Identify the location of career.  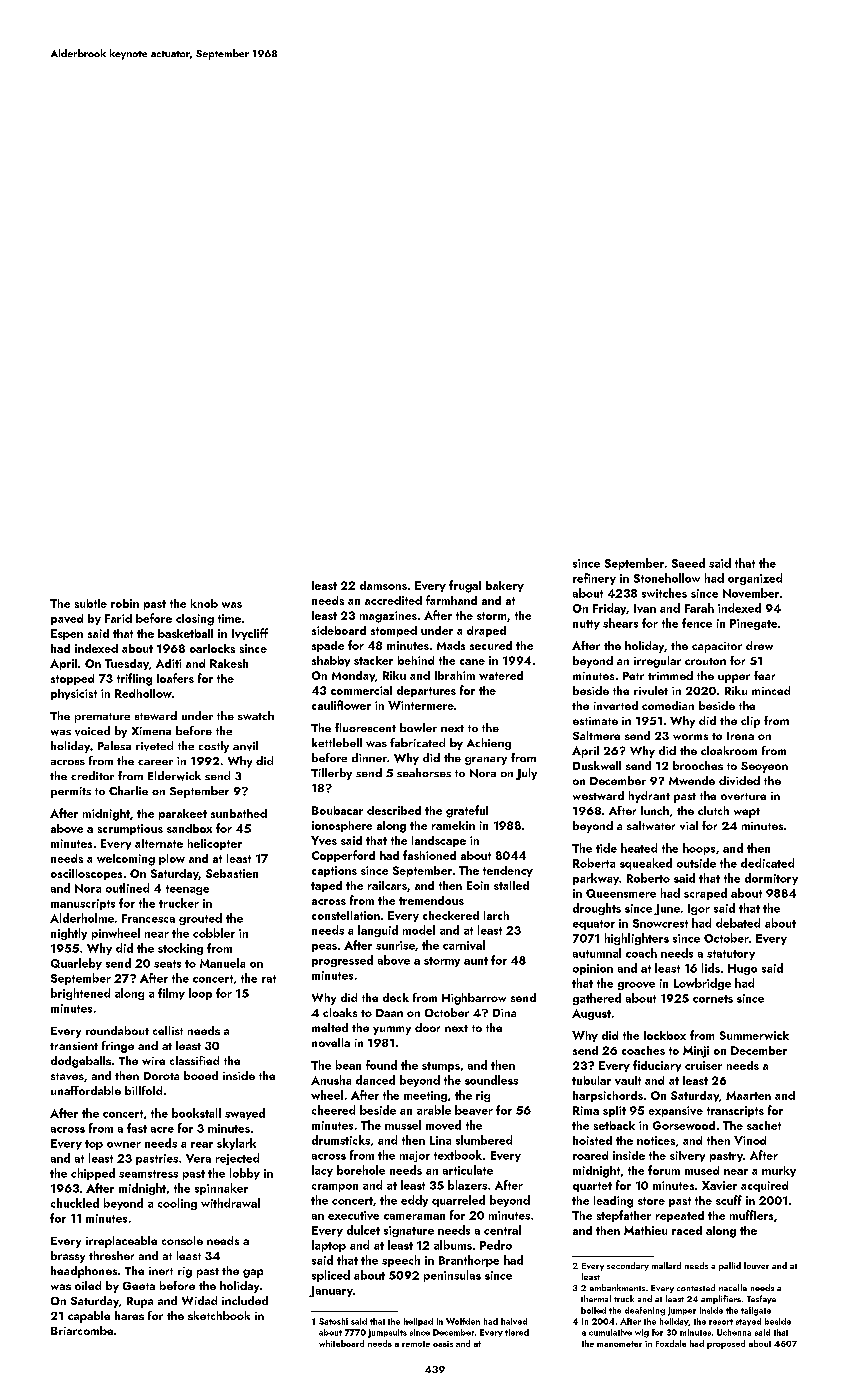
(155, 762).
